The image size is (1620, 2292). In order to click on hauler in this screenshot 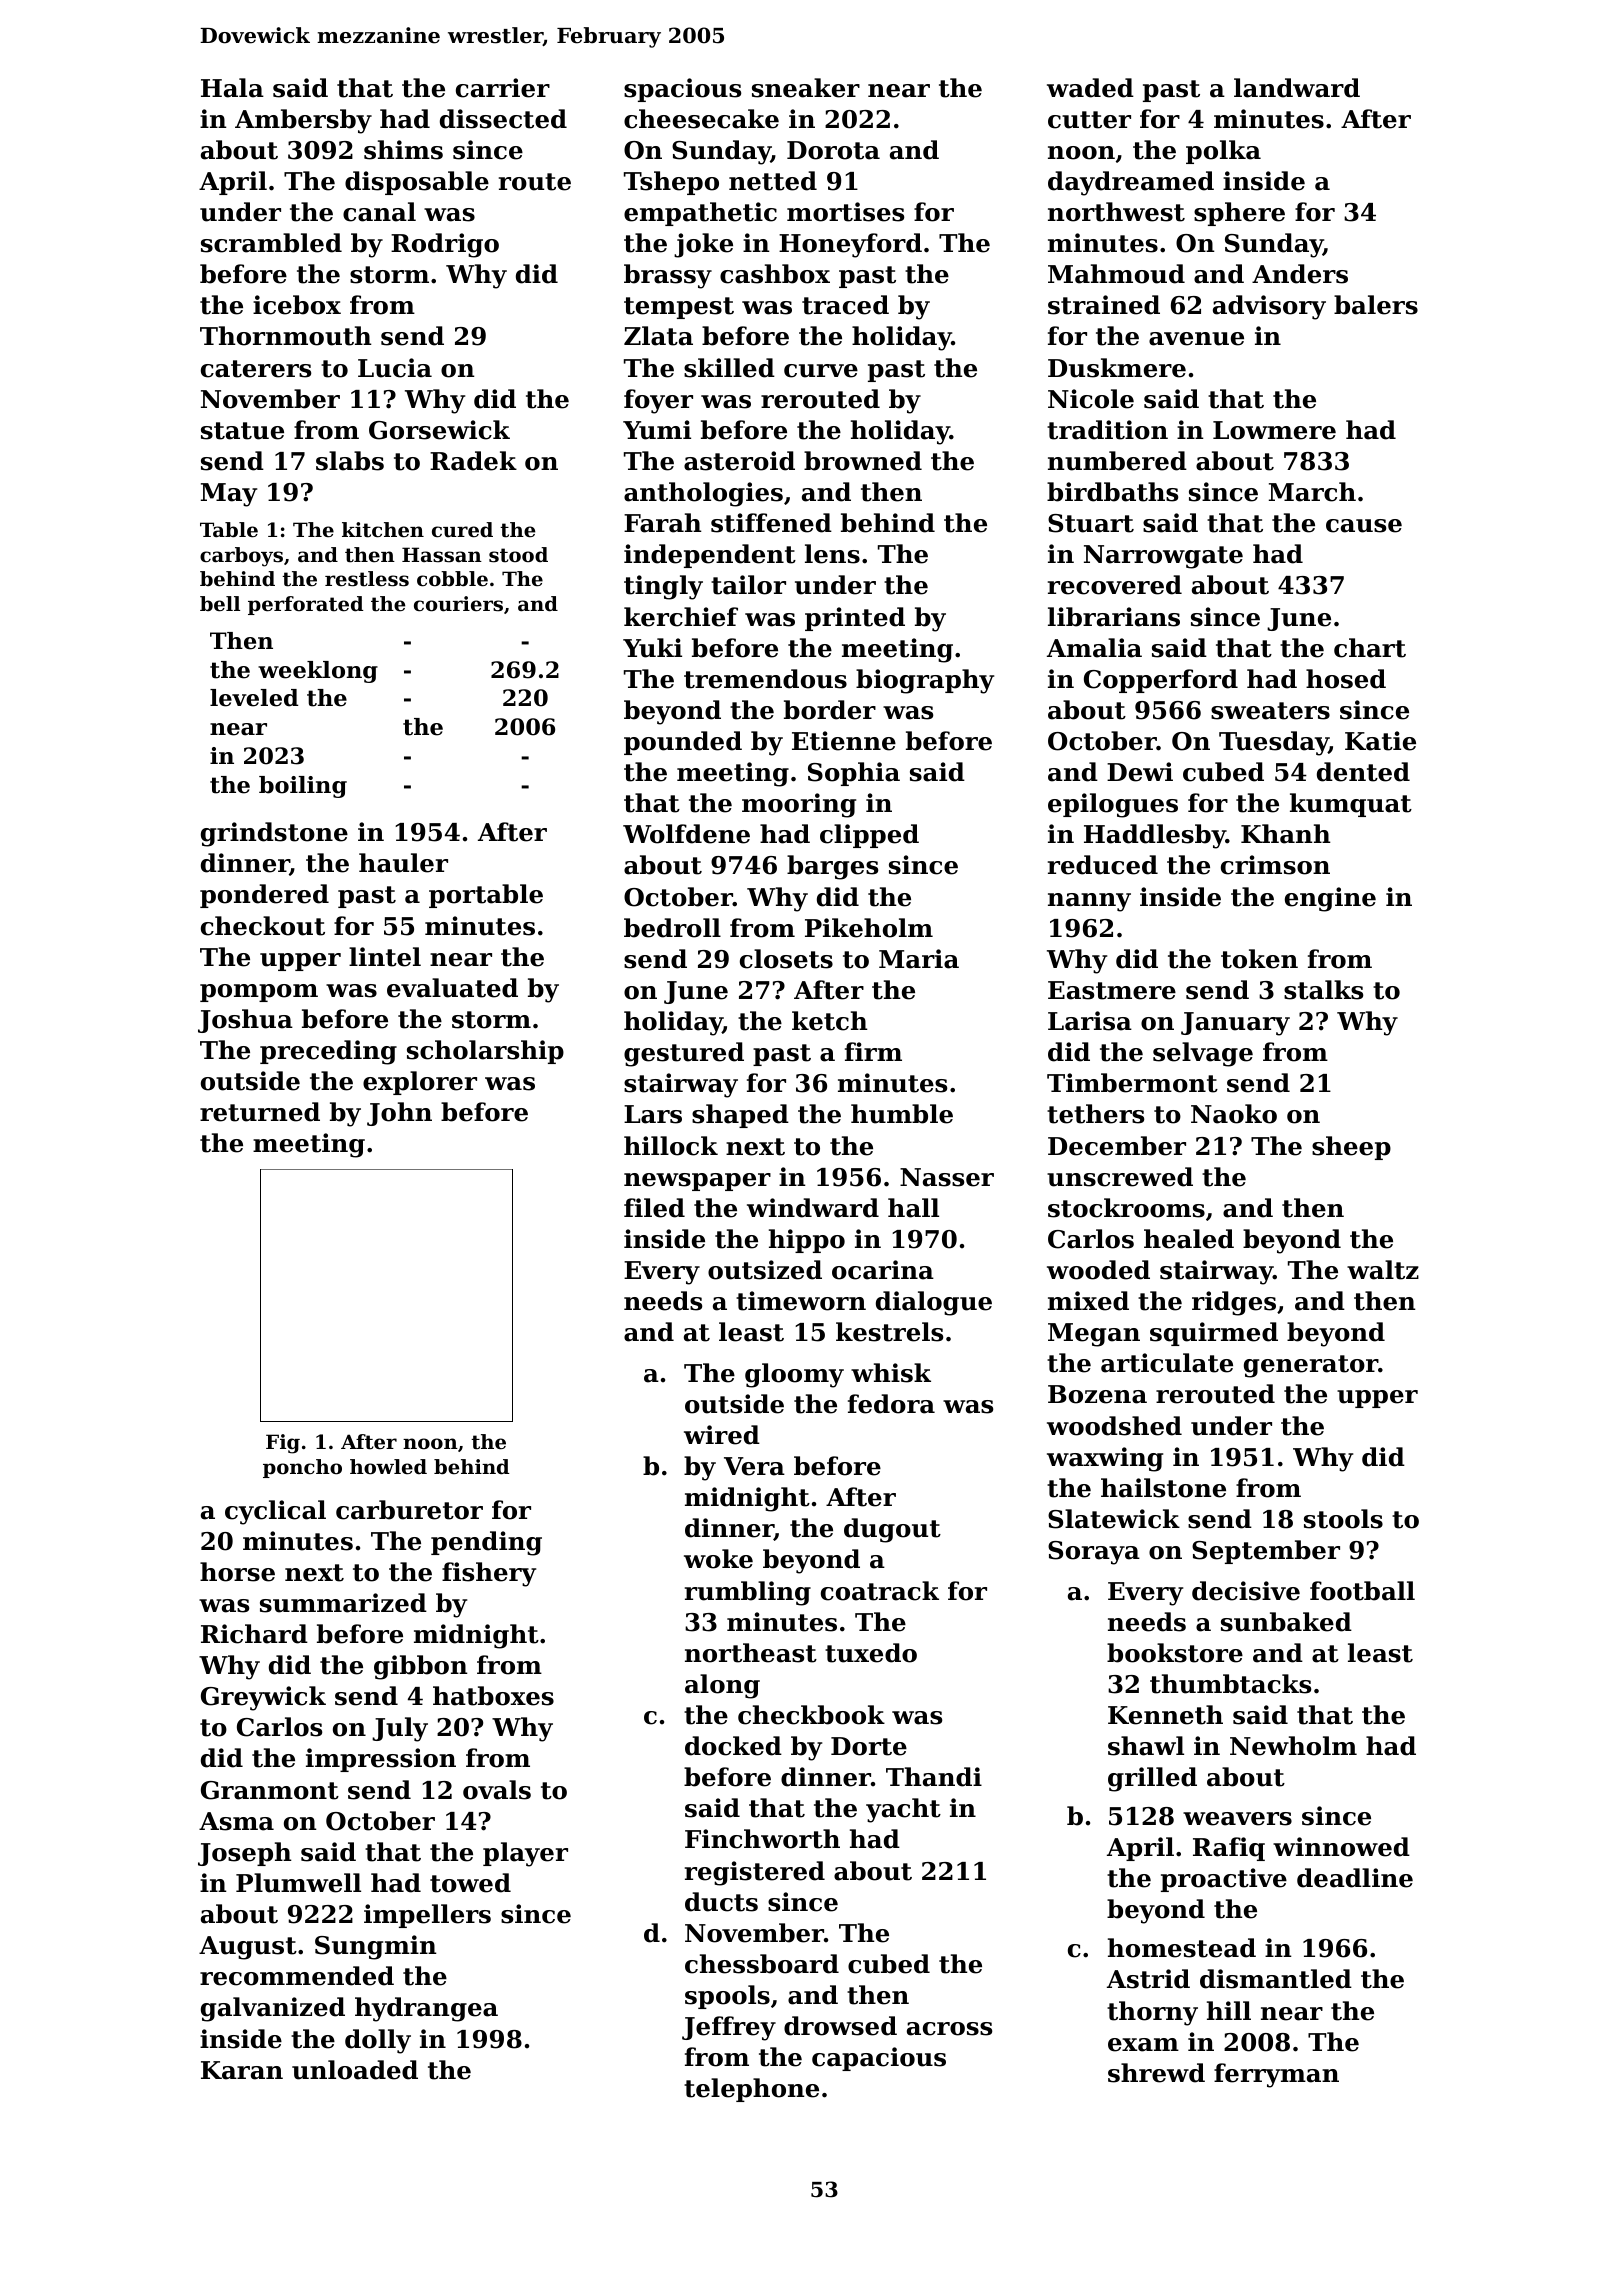, I will do `click(403, 863)`.
